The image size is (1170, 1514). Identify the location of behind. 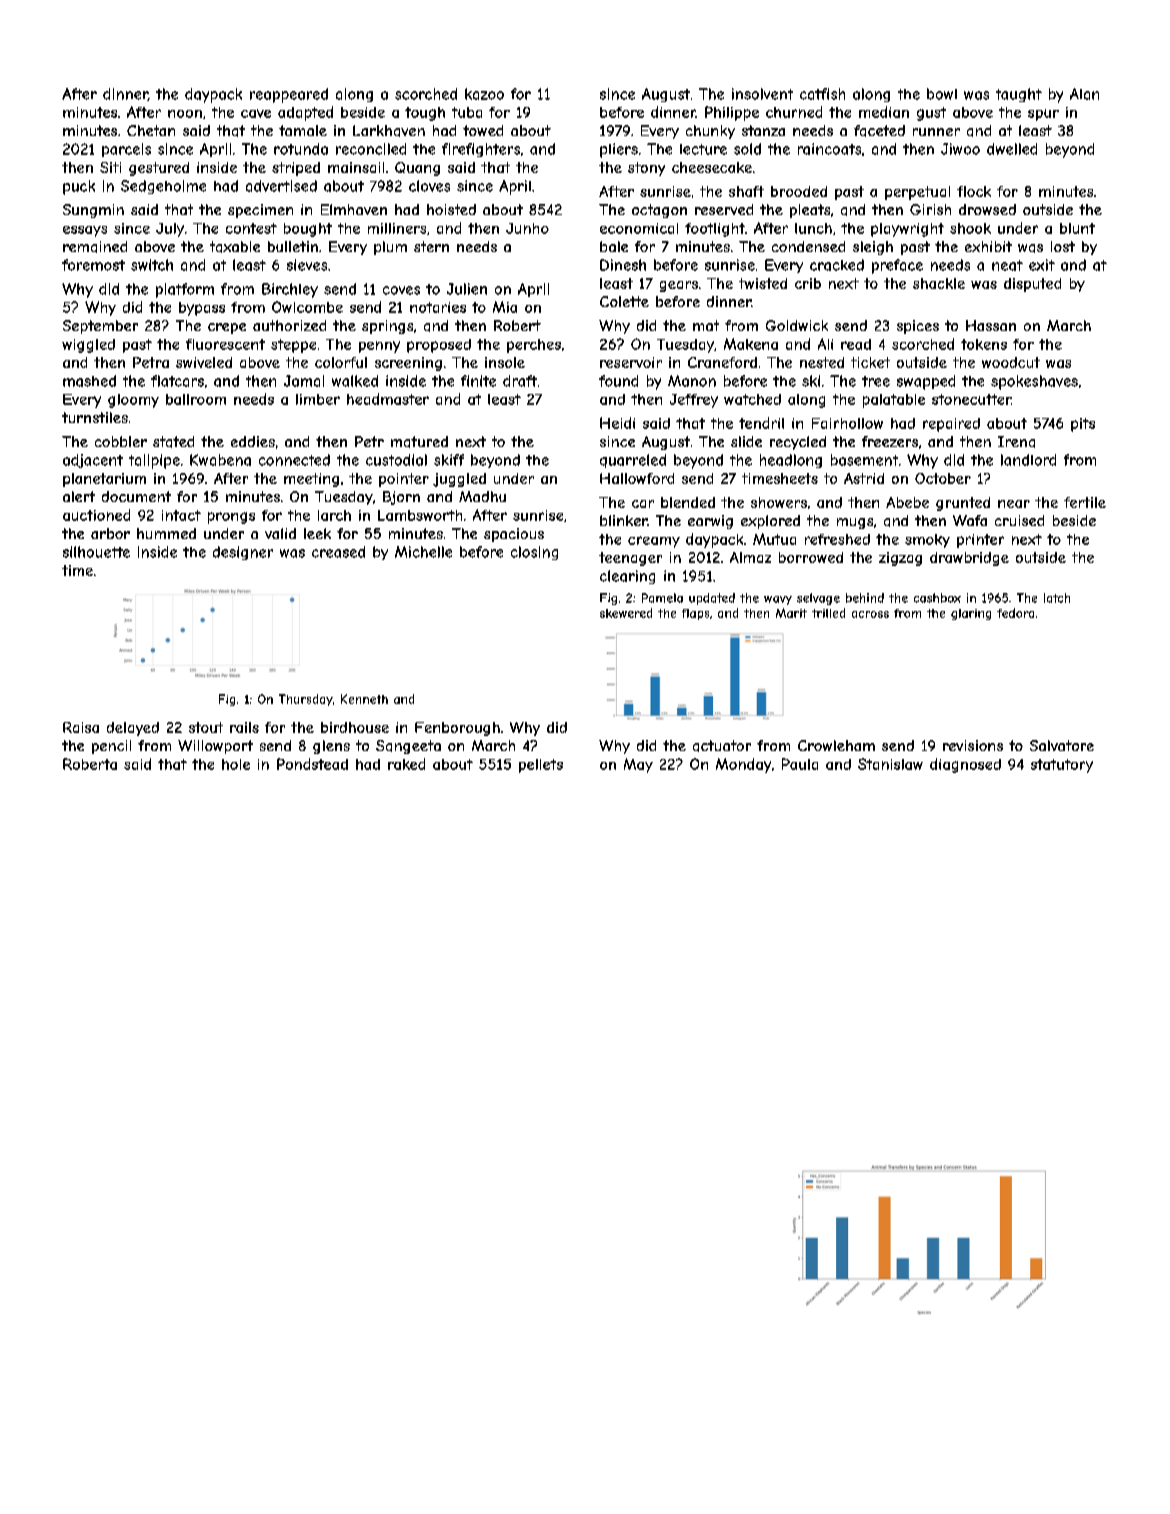
(865, 598).
